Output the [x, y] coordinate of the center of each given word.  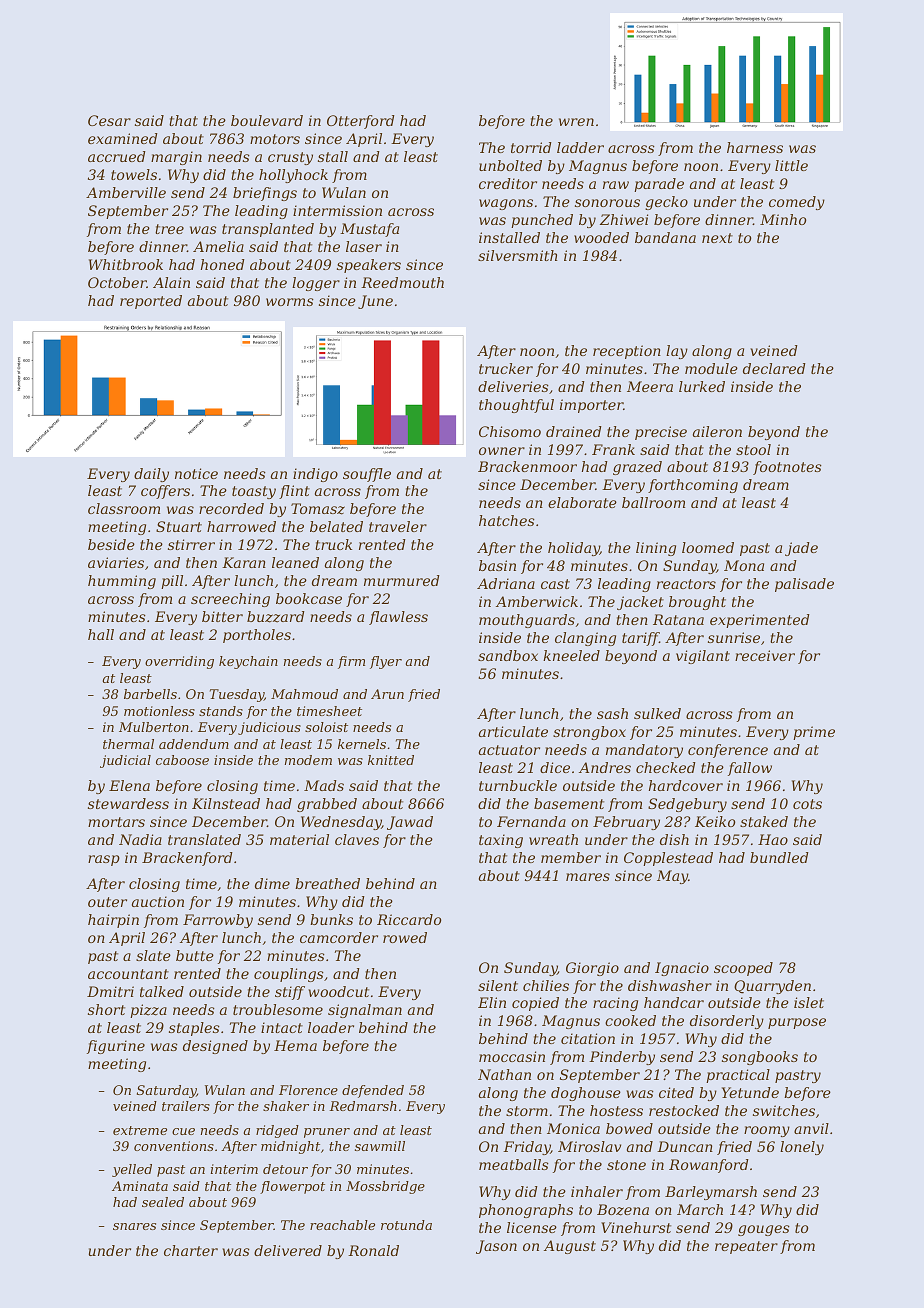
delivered [288, 1250]
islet [809, 1002]
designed [215, 1047]
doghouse [586, 1094]
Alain [171, 282]
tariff [640, 639]
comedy [797, 203]
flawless [398, 618]
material [299, 839]
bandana [665, 237]
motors [275, 139]
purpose [797, 1023]
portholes [257, 636]
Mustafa [369, 230]
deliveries [513, 386]
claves [357, 839]
